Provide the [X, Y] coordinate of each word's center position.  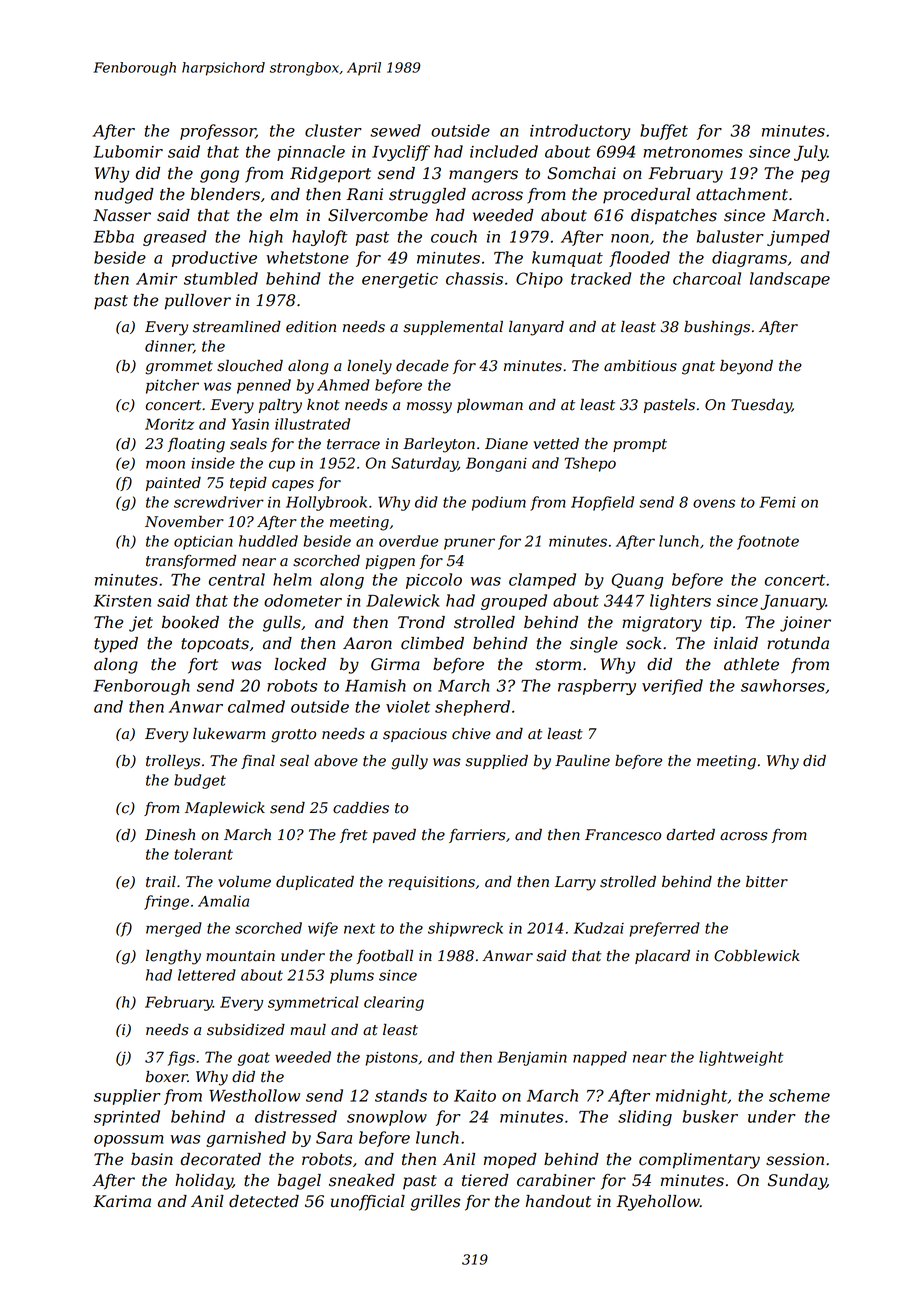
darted [691, 835]
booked [190, 622]
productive [214, 259]
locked [300, 664]
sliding [645, 1118]
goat [253, 1059]
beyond [746, 367]
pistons [391, 1059]
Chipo [539, 280]
